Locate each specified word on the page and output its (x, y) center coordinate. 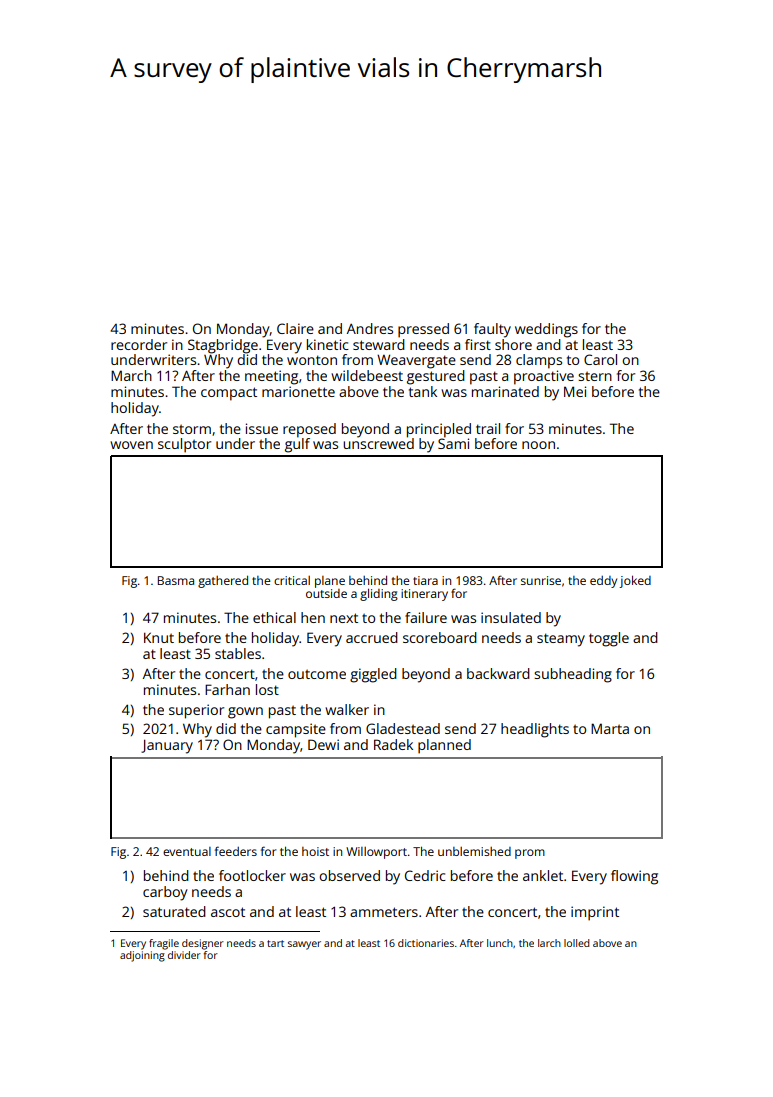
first (478, 344)
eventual (187, 851)
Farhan (227, 689)
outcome (317, 674)
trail (488, 428)
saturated (174, 911)
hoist (315, 851)
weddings (546, 330)
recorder (139, 344)
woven (131, 445)
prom (530, 854)
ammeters (384, 912)
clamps (539, 361)
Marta (610, 728)
